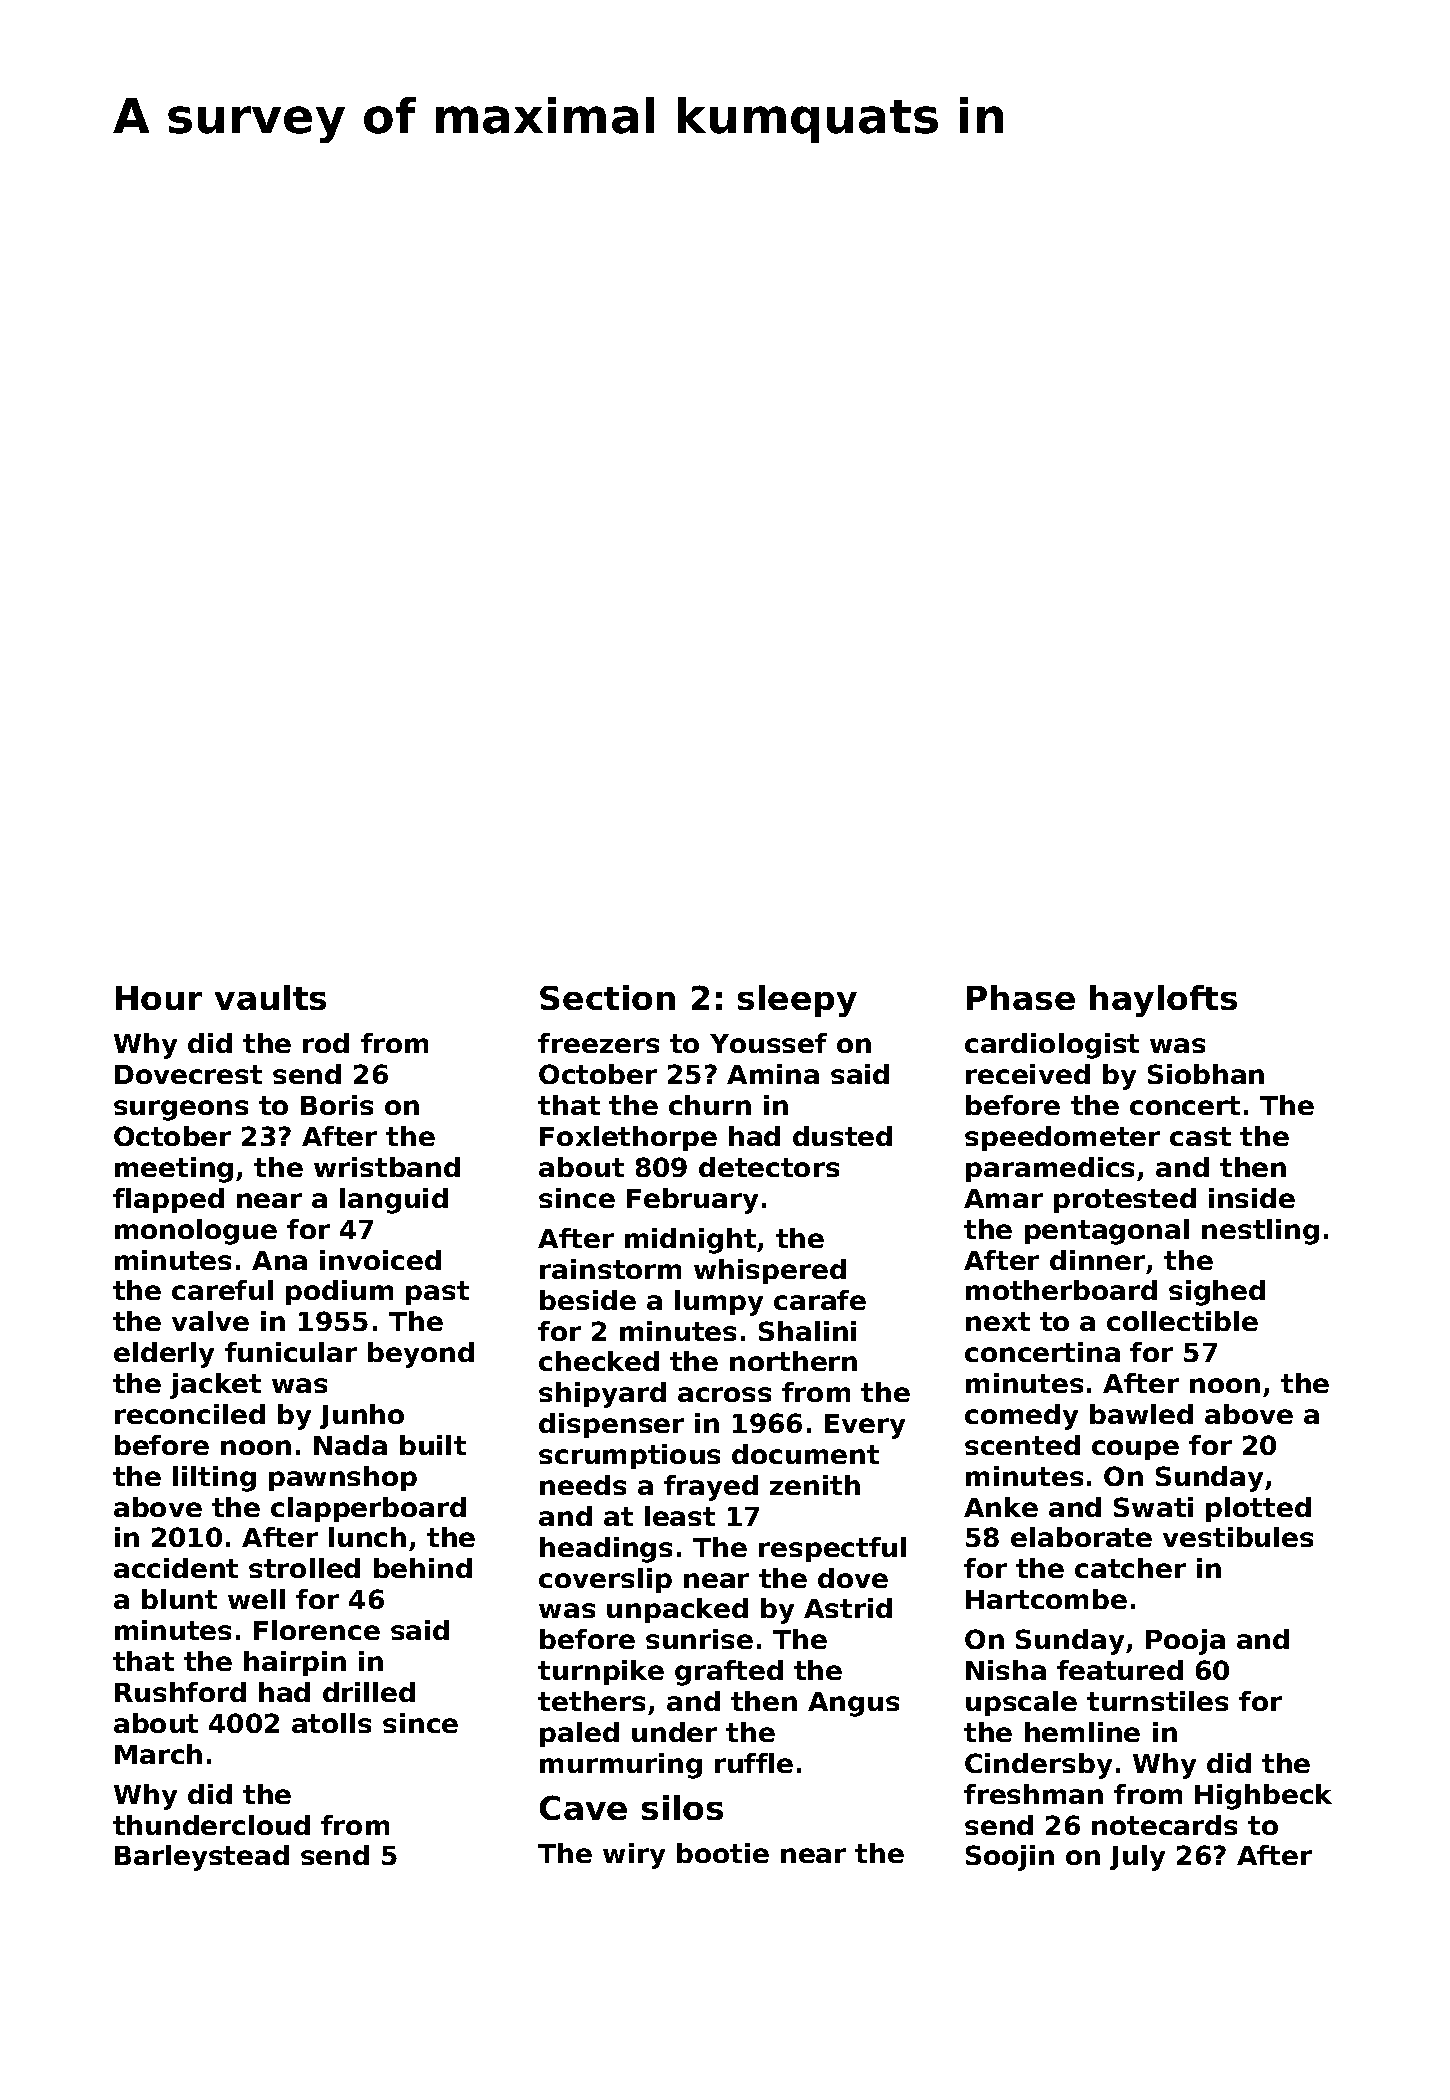 The width and height of the screenshot is (1450, 2100). Describe the element at coordinates (1022, 1445) in the screenshot. I see `scented` at that location.
